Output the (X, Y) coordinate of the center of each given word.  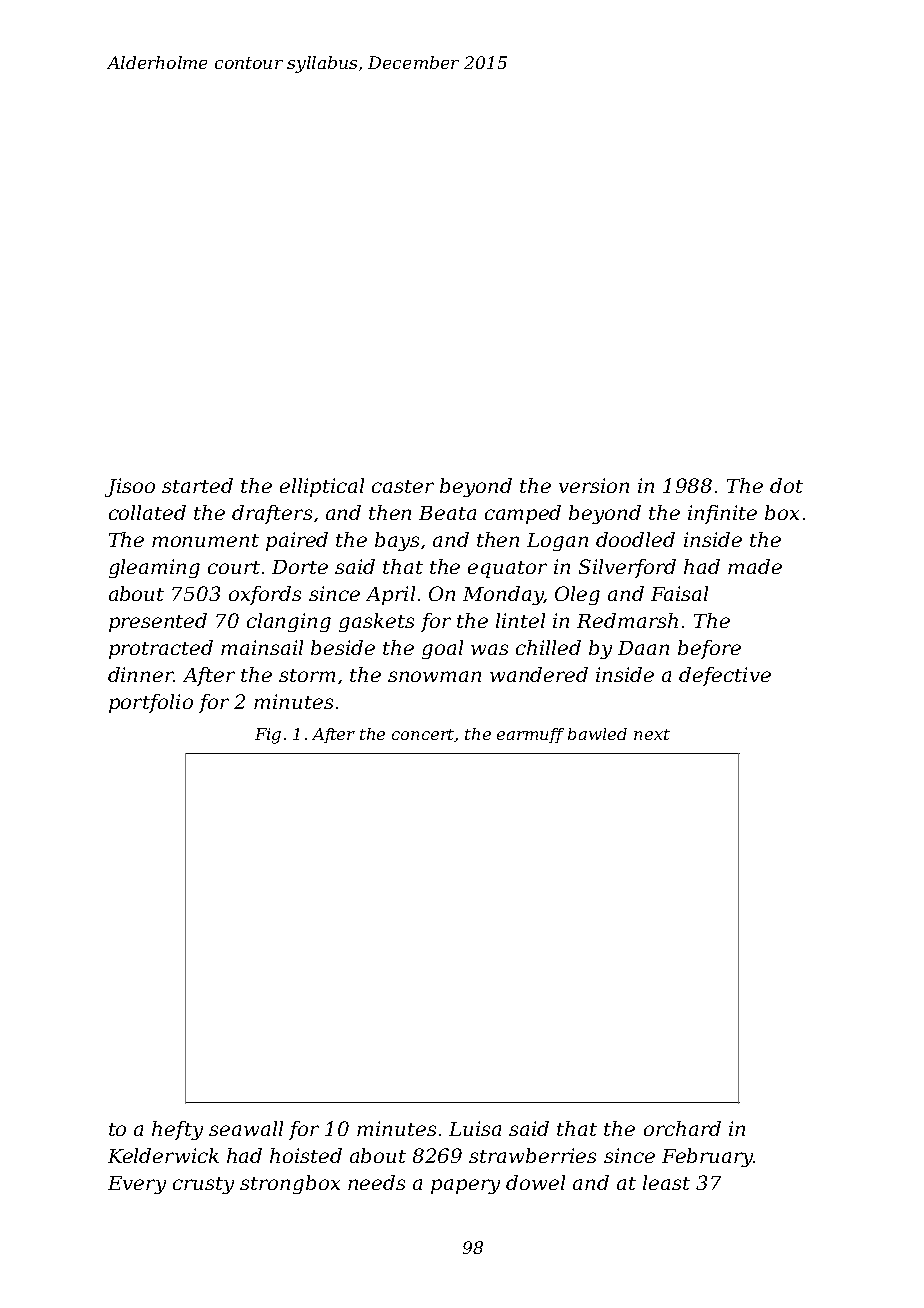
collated (147, 512)
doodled (635, 539)
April (390, 595)
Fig (268, 736)
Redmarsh (627, 620)
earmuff (530, 735)
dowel (535, 1182)
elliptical (322, 487)
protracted (161, 649)
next (652, 734)
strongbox (290, 1184)
